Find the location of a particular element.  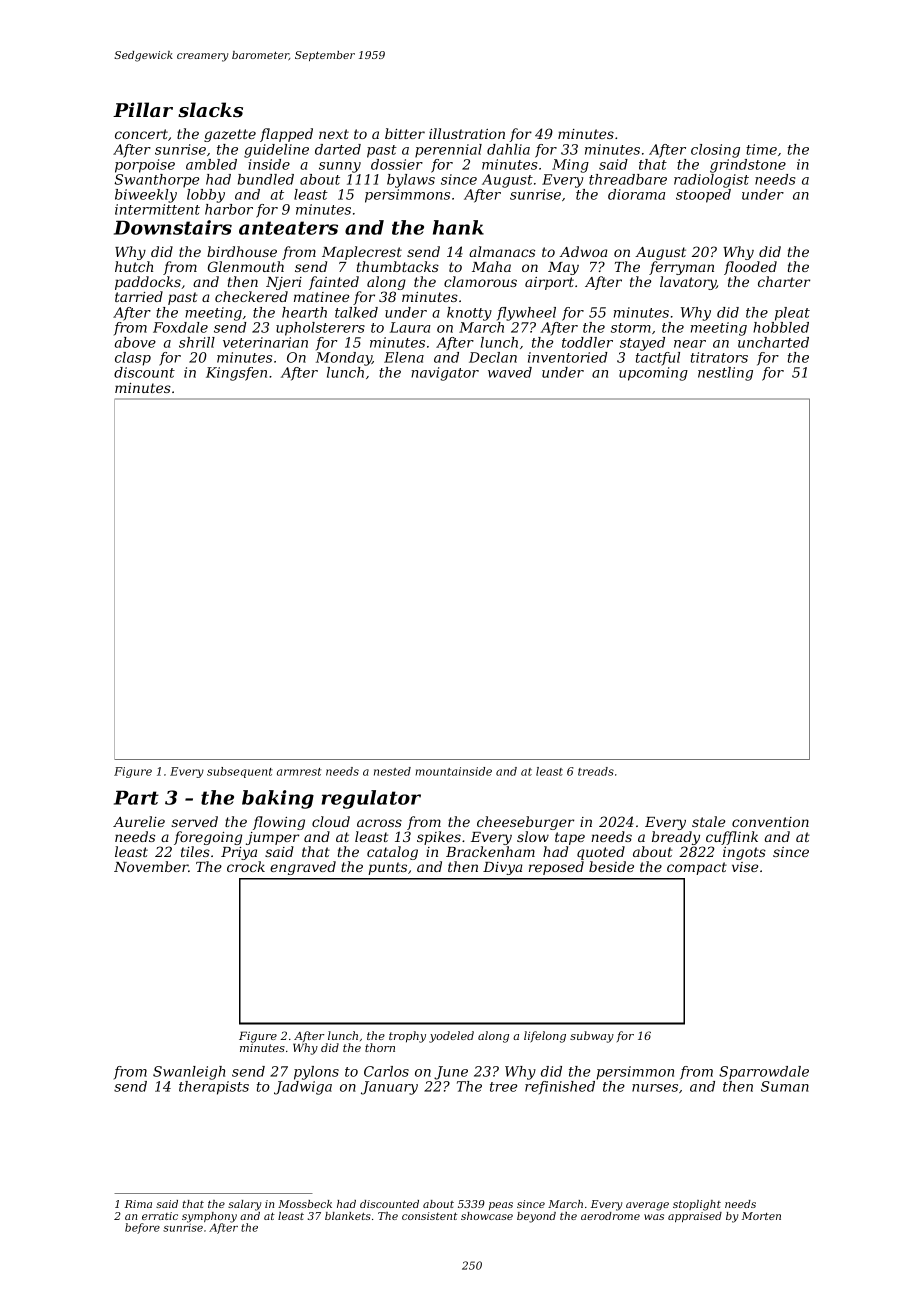

Sparrowdale is located at coordinates (764, 1073).
